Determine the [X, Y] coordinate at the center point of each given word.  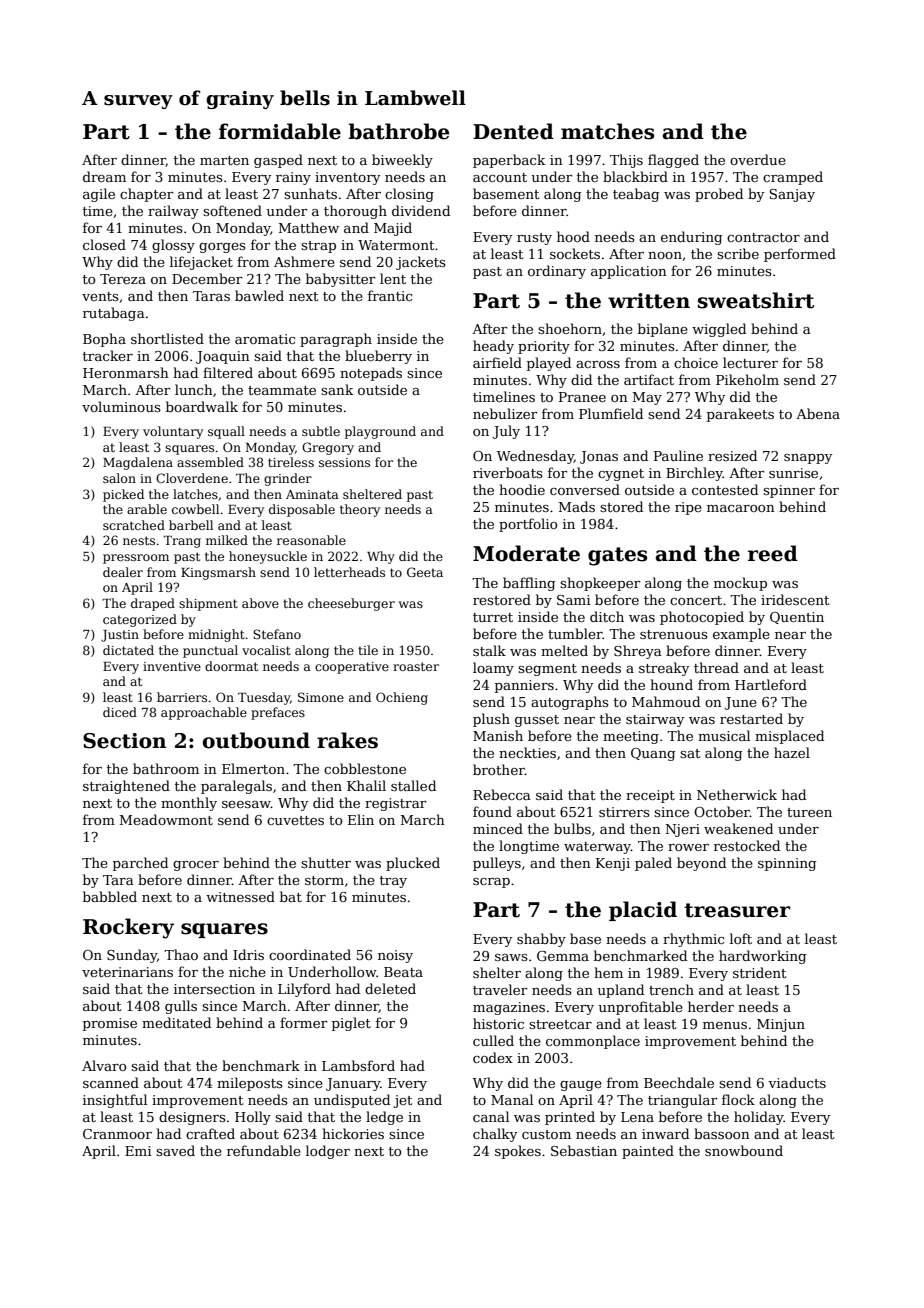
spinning [787, 864]
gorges [222, 248]
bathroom [166, 768]
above [260, 603]
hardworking [762, 957]
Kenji [613, 864]
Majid [393, 229]
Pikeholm [747, 379]
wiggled [719, 330]
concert [696, 600]
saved [175, 1150]
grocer [196, 866]
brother [499, 769]
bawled [259, 295]
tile [368, 650]
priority [544, 347]
